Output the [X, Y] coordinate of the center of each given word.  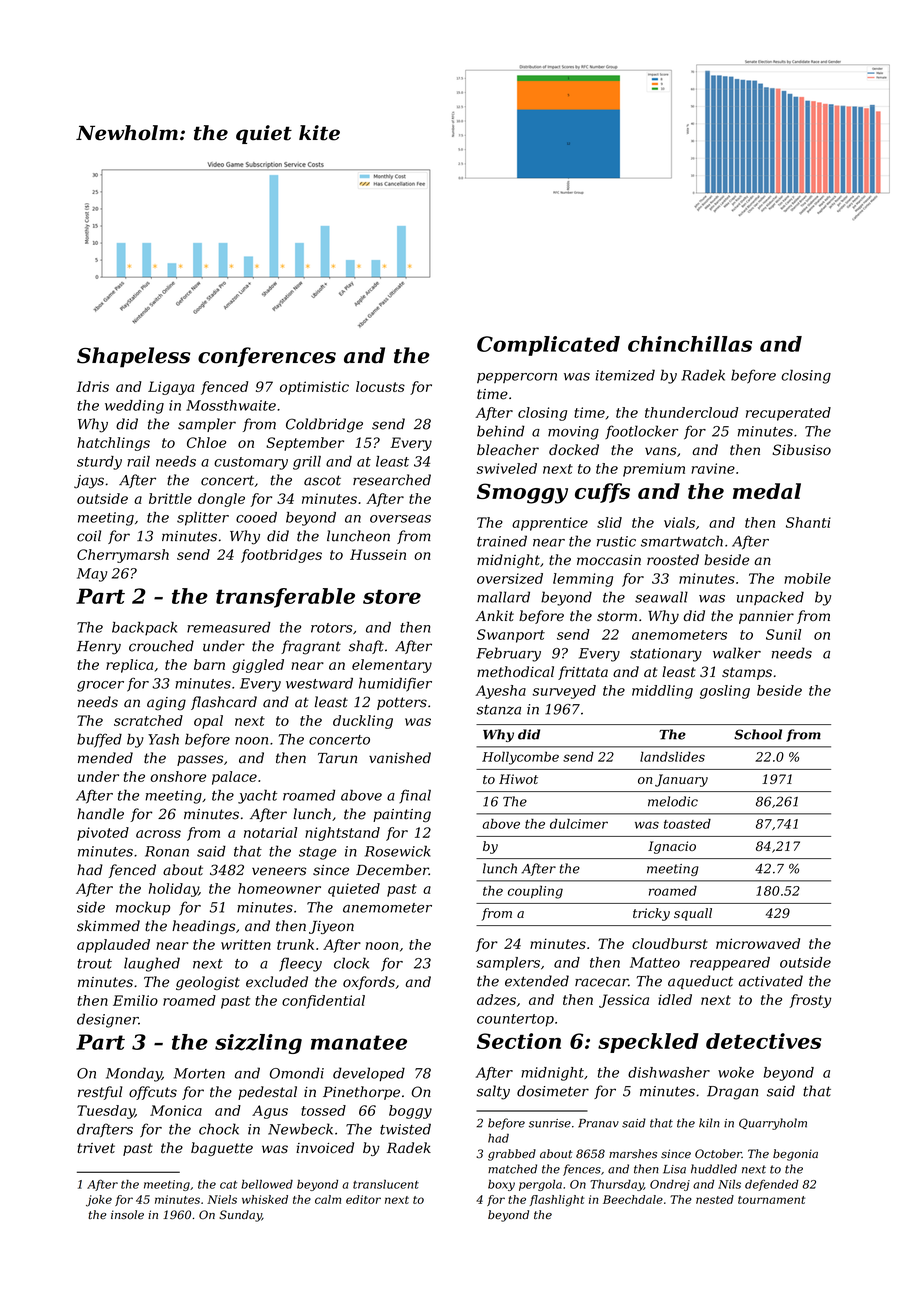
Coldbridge [324, 425]
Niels [222, 1199]
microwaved [758, 943]
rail [138, 461]
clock [351, 963]
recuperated [788, 414]
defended [772, 1185]
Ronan [167, 851]
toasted [687, 824]
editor [363, 1199]
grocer [100, 686]
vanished [400, 758]
